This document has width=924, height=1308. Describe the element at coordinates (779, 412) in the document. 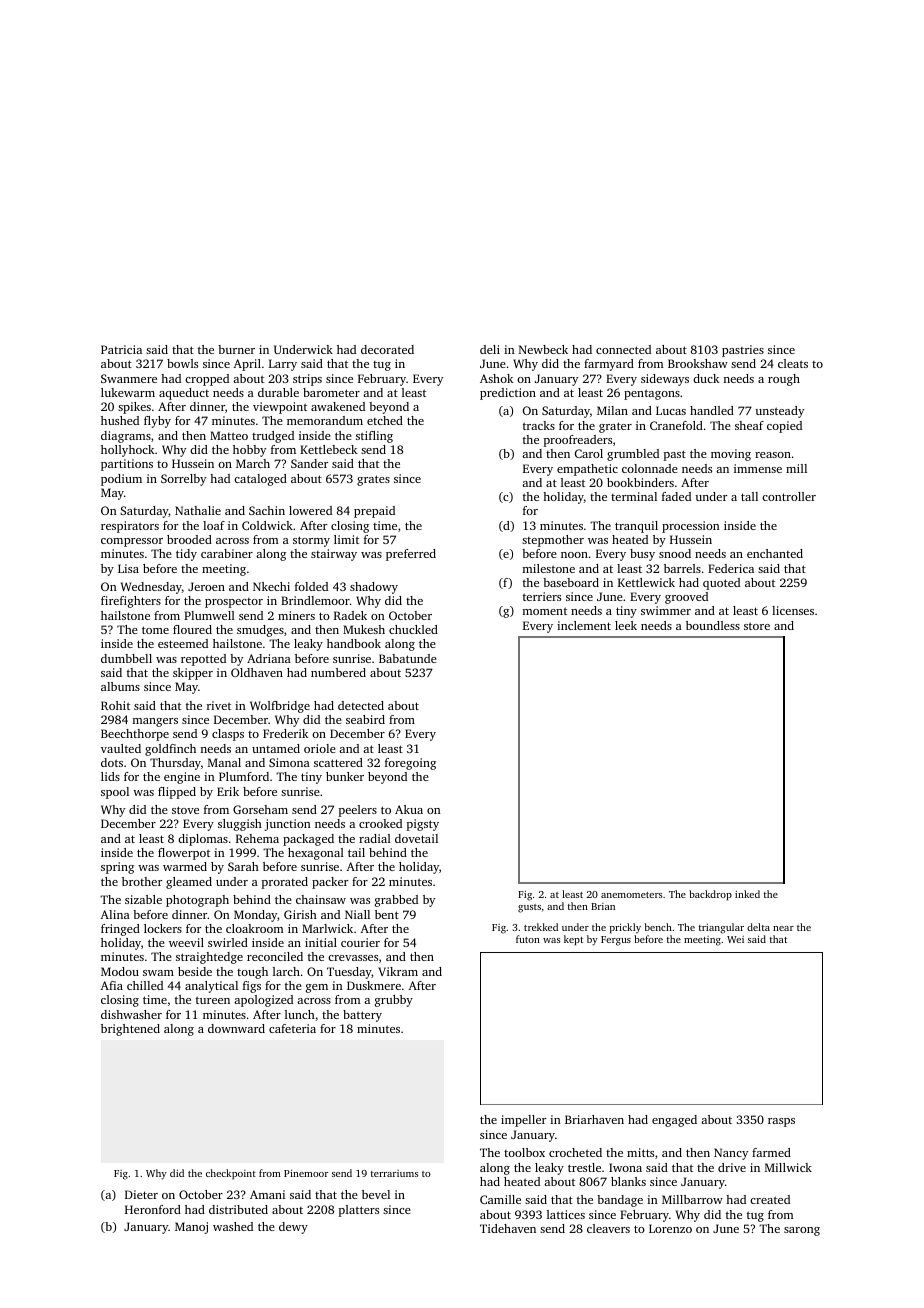

I see `unsteady` at that location.
